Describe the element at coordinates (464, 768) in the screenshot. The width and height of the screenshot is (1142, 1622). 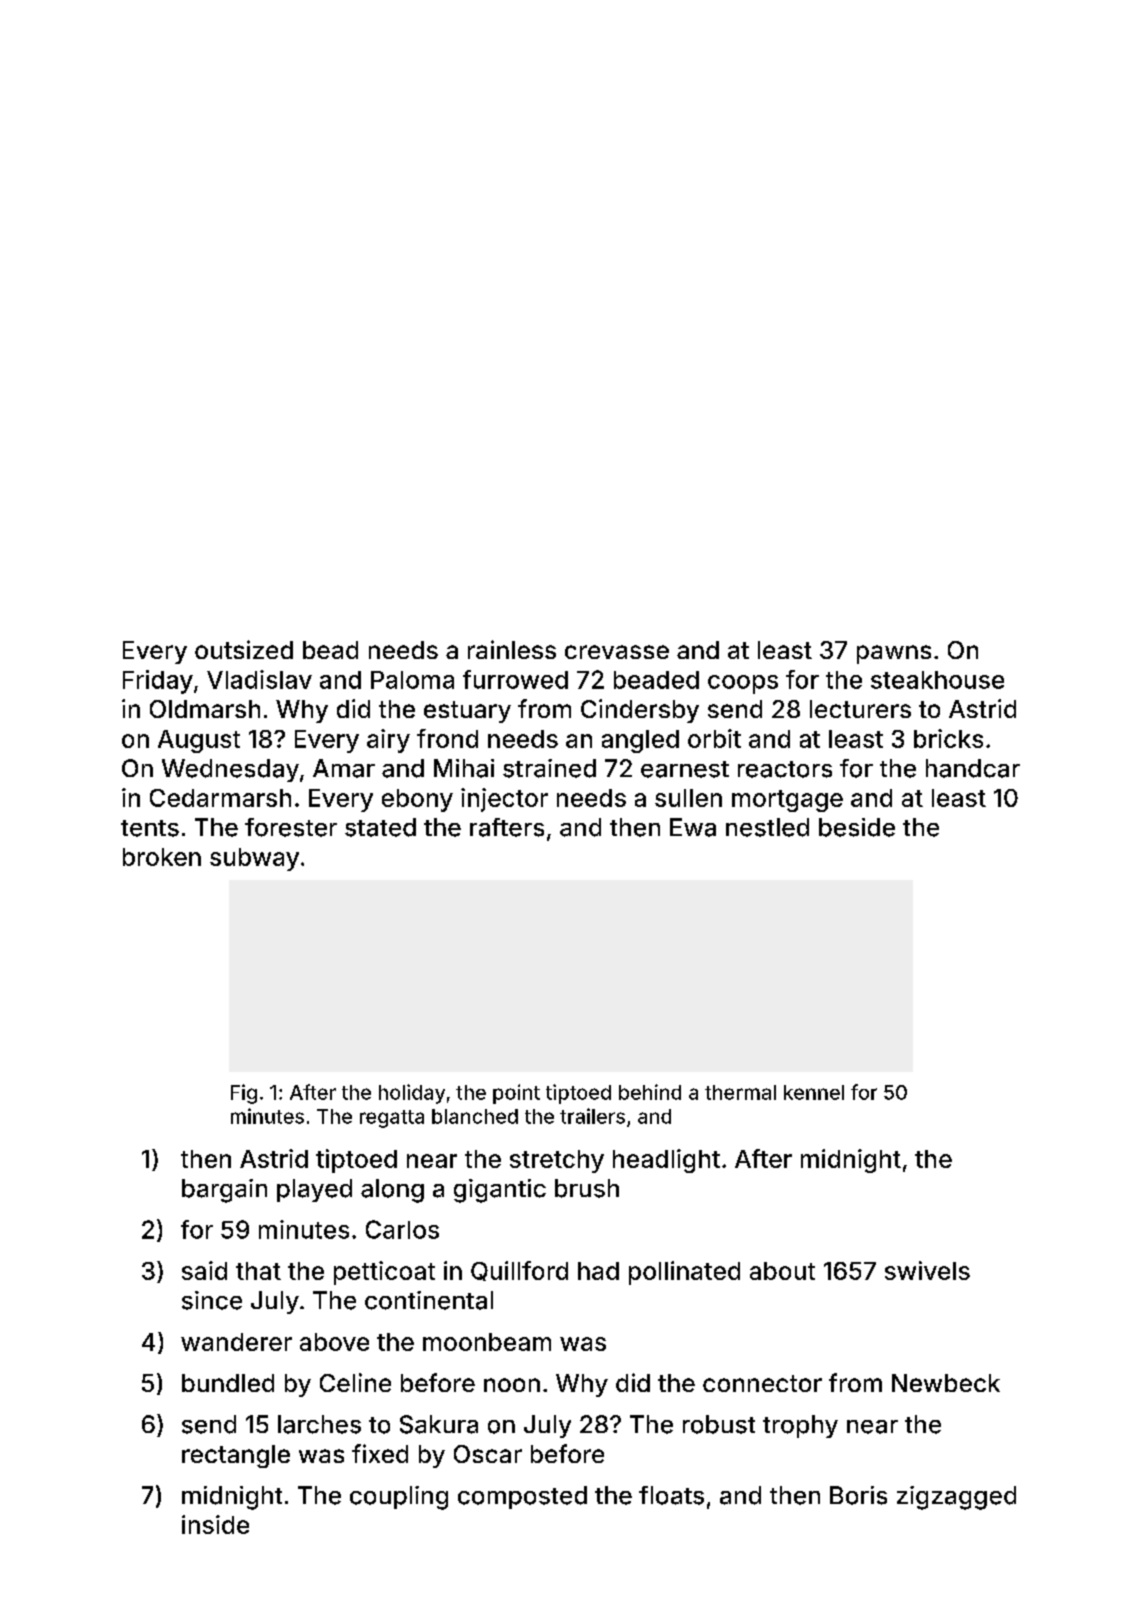
I see `Mihai` at that location.
